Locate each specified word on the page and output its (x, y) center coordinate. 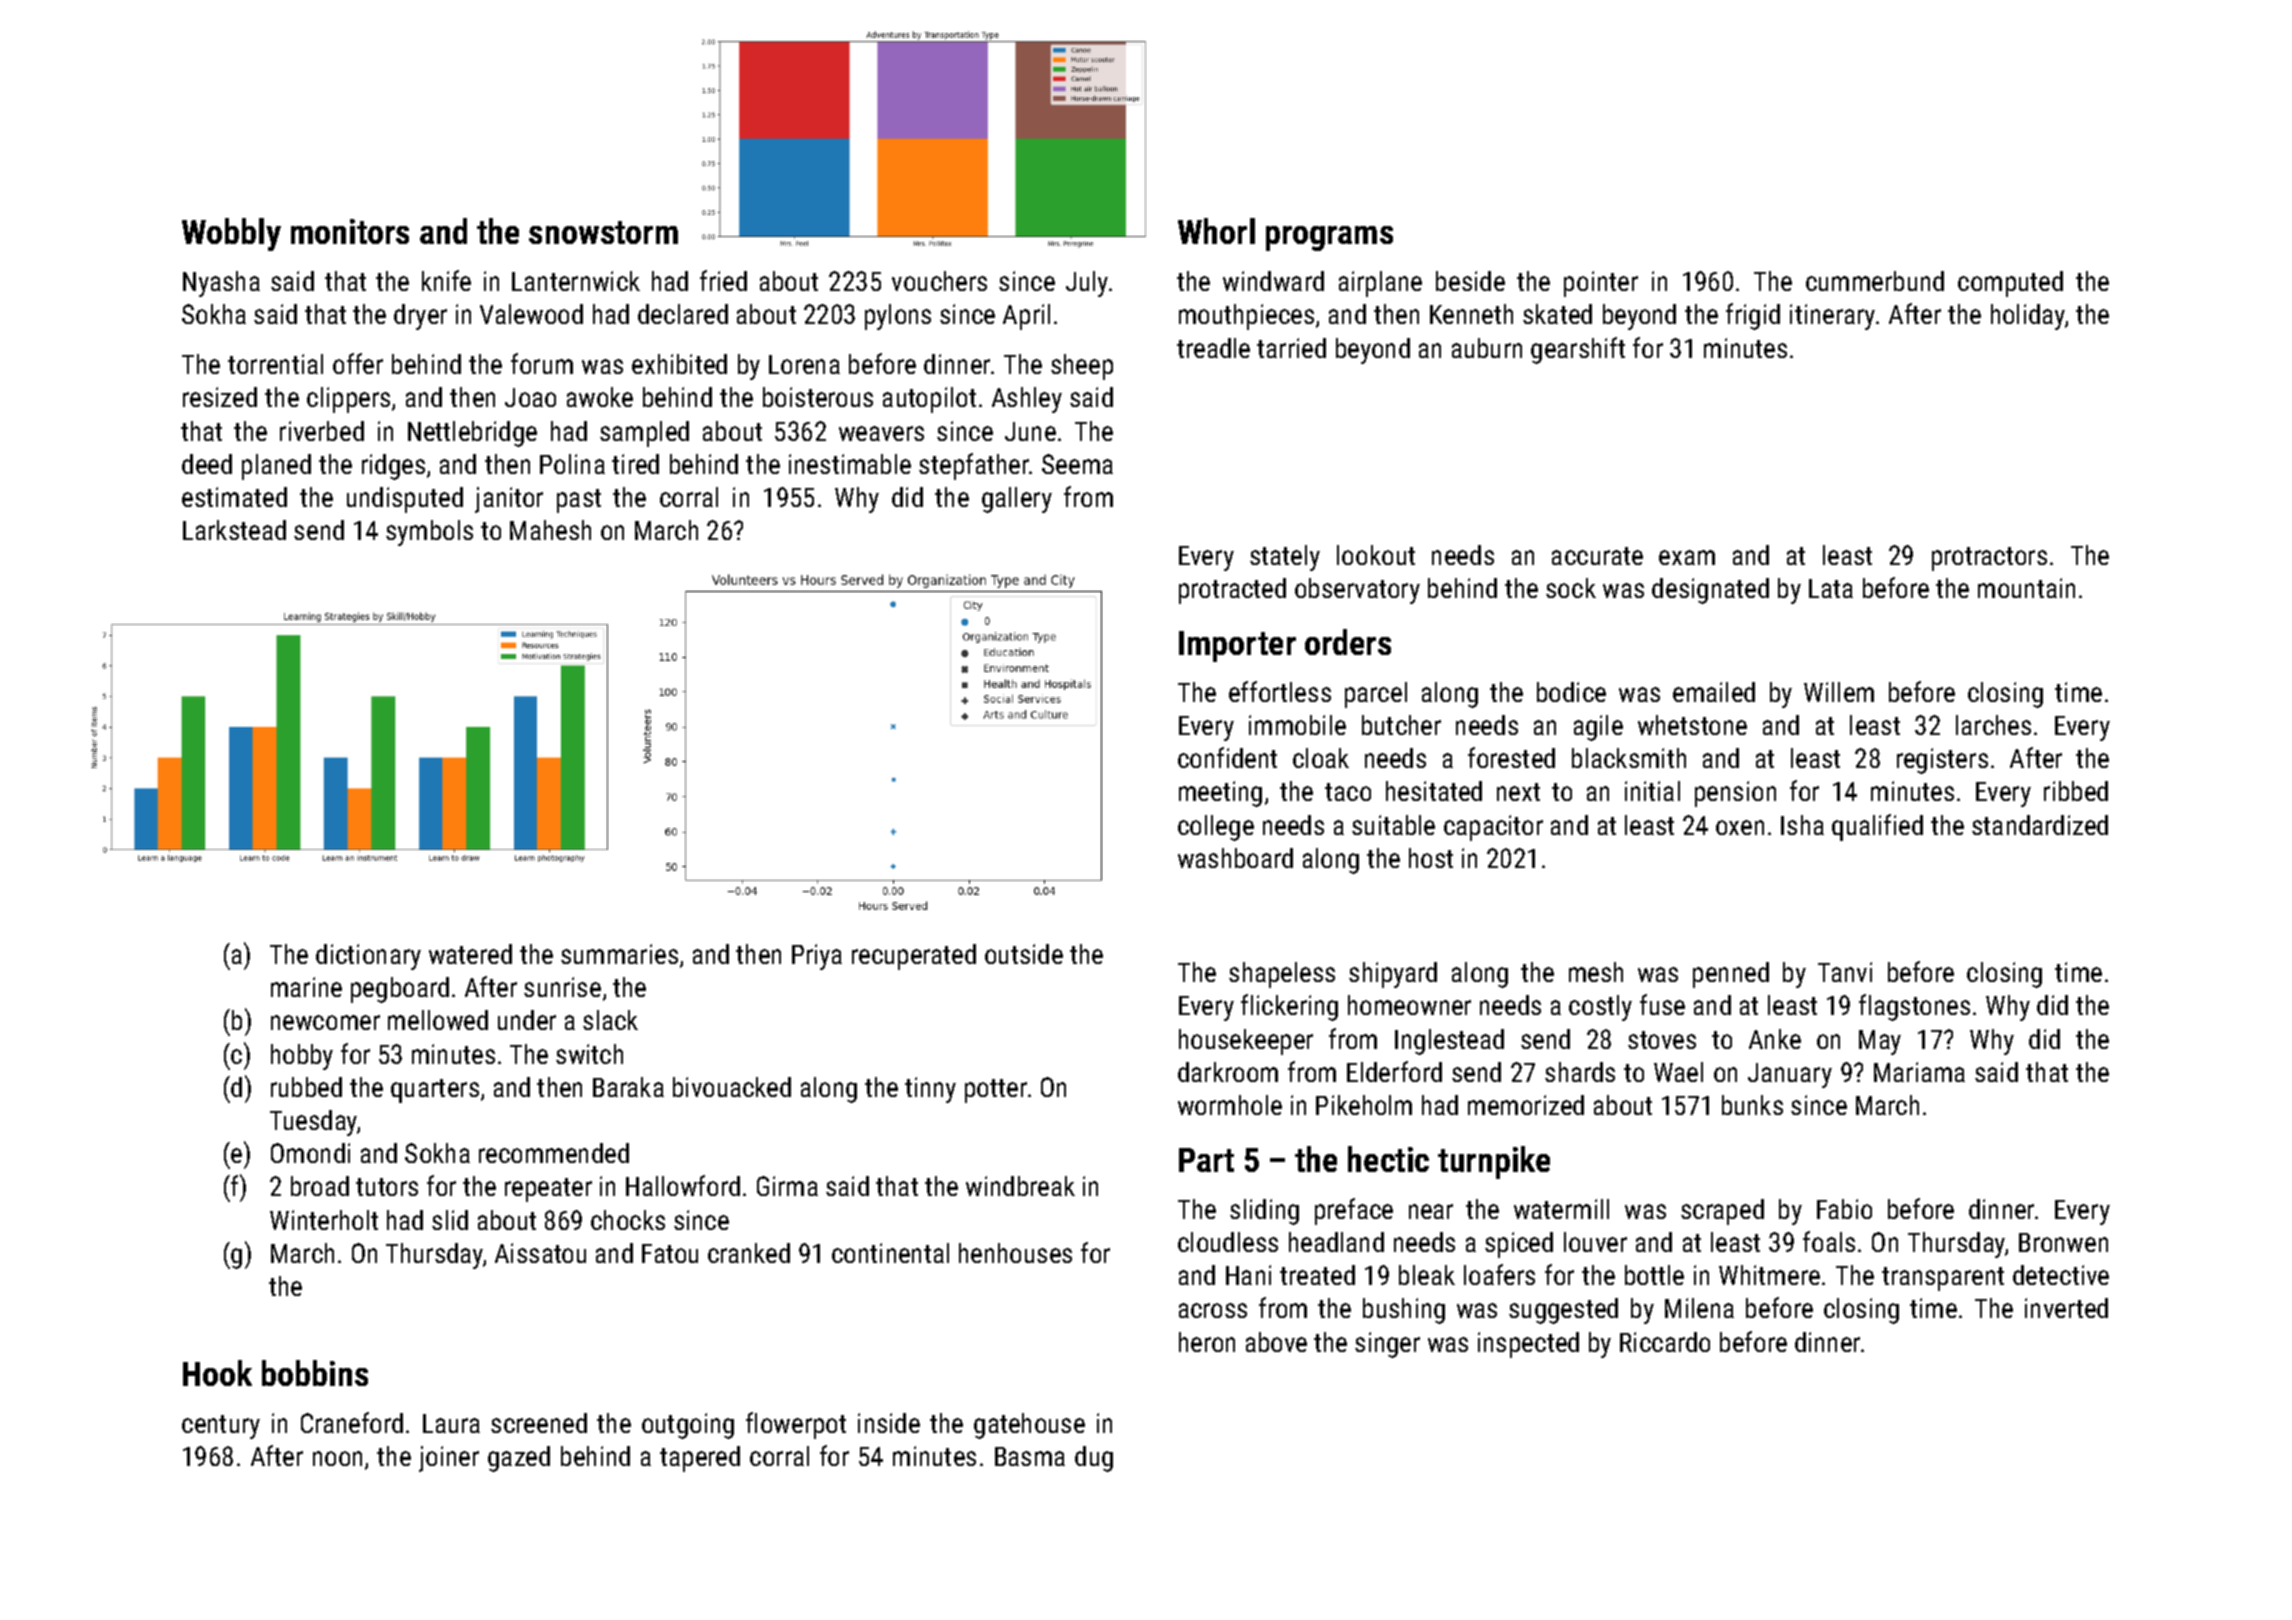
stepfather (974, 466)
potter (996, 1091)
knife (446, 280)
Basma (1030, 1456)
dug (1094, 1459)
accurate (1597, 556)
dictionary (368, 957)
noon (337, 1458)
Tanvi (1845, 972)
